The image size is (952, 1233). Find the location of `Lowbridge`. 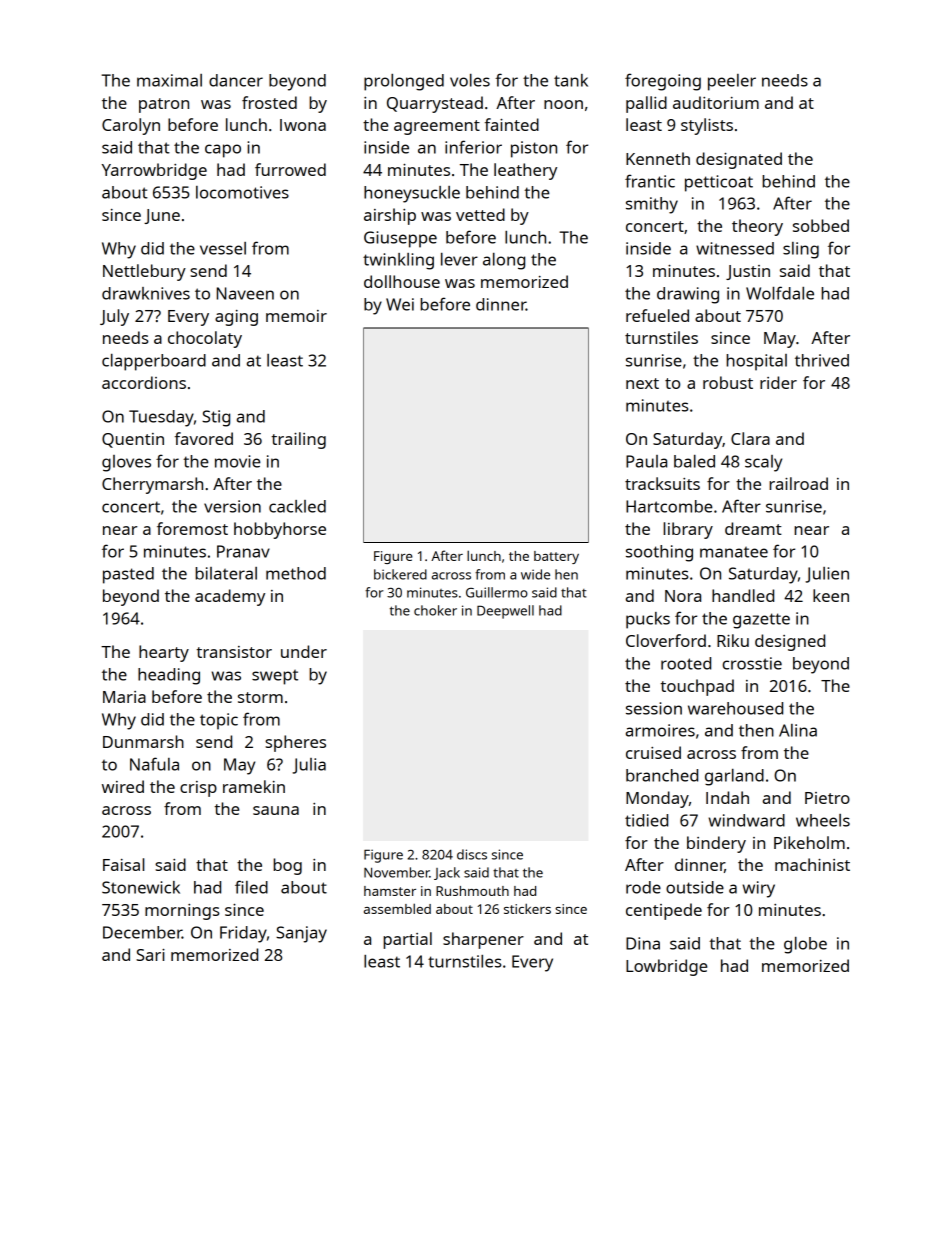

Lowbridge is located at coordinates (666, 967).
